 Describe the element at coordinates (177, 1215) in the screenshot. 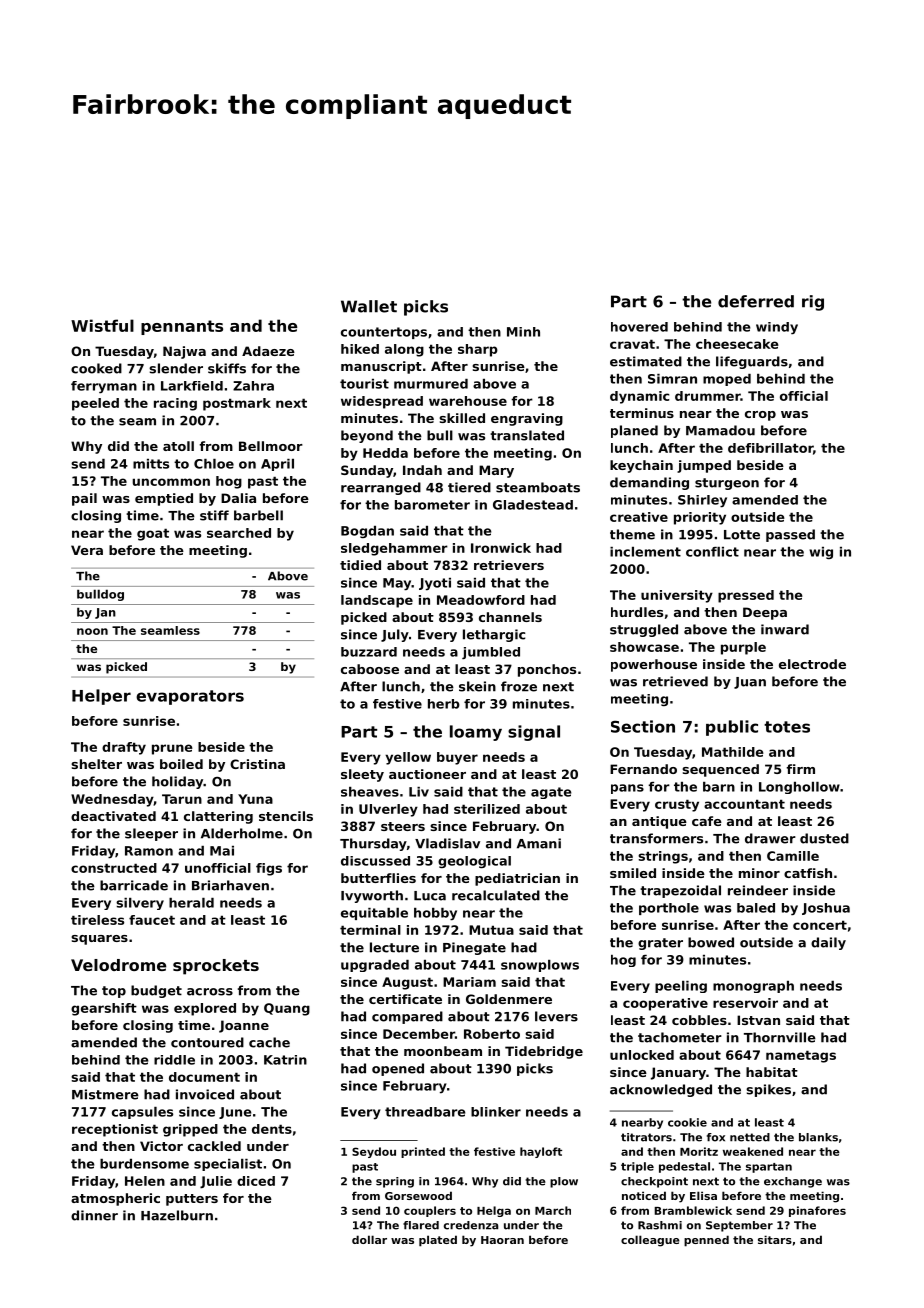

I see `Hazelburn` at that location.
